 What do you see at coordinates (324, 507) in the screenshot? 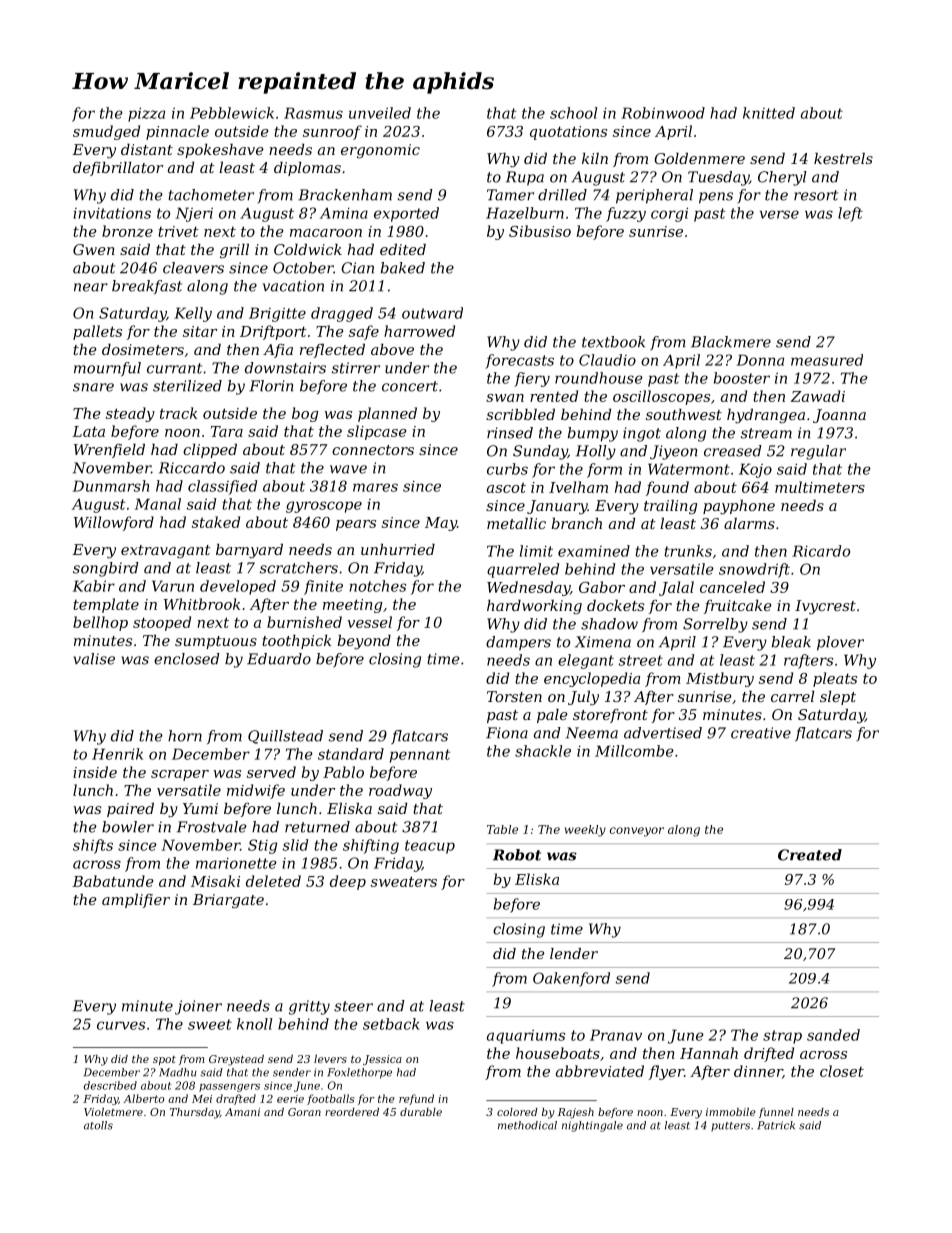
I see `gyroscope` at bounding box center [324, 507].
